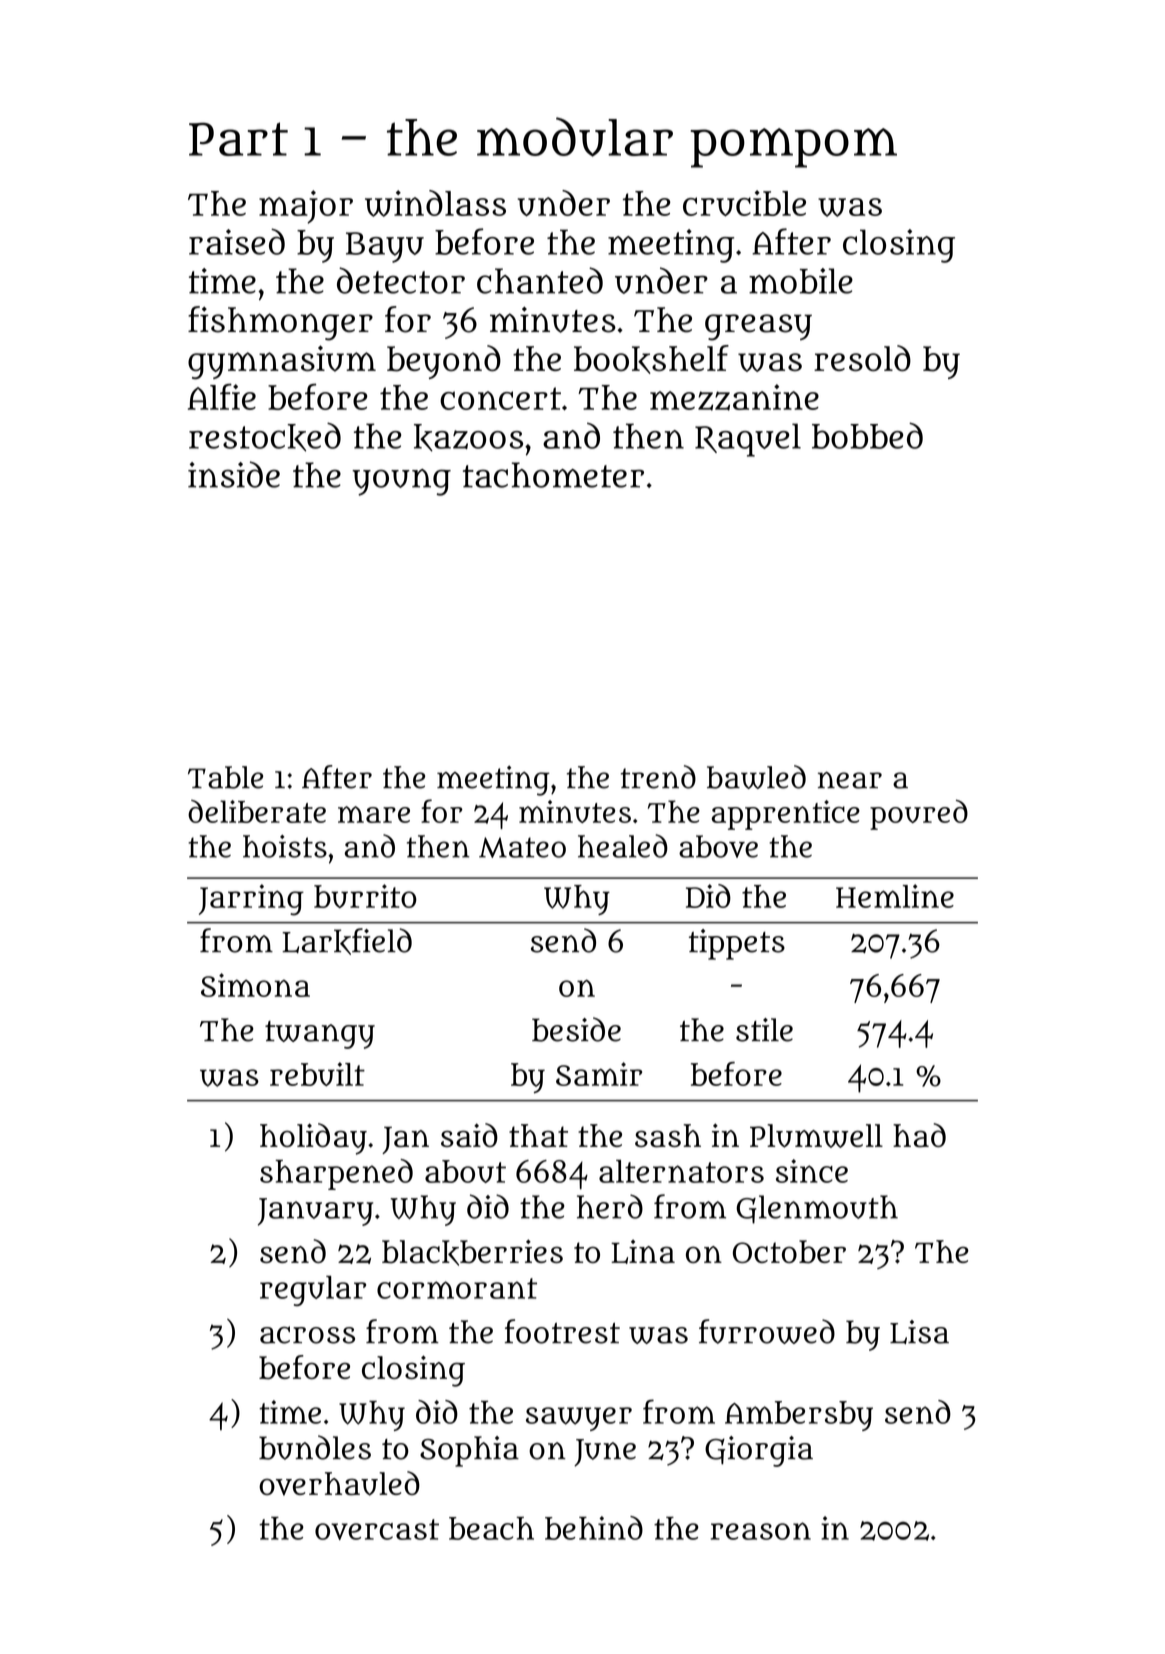 This document has width=1165, height=1654. Describe the element at coordinates (234, 474) in the document. I see `inside` at that location.
